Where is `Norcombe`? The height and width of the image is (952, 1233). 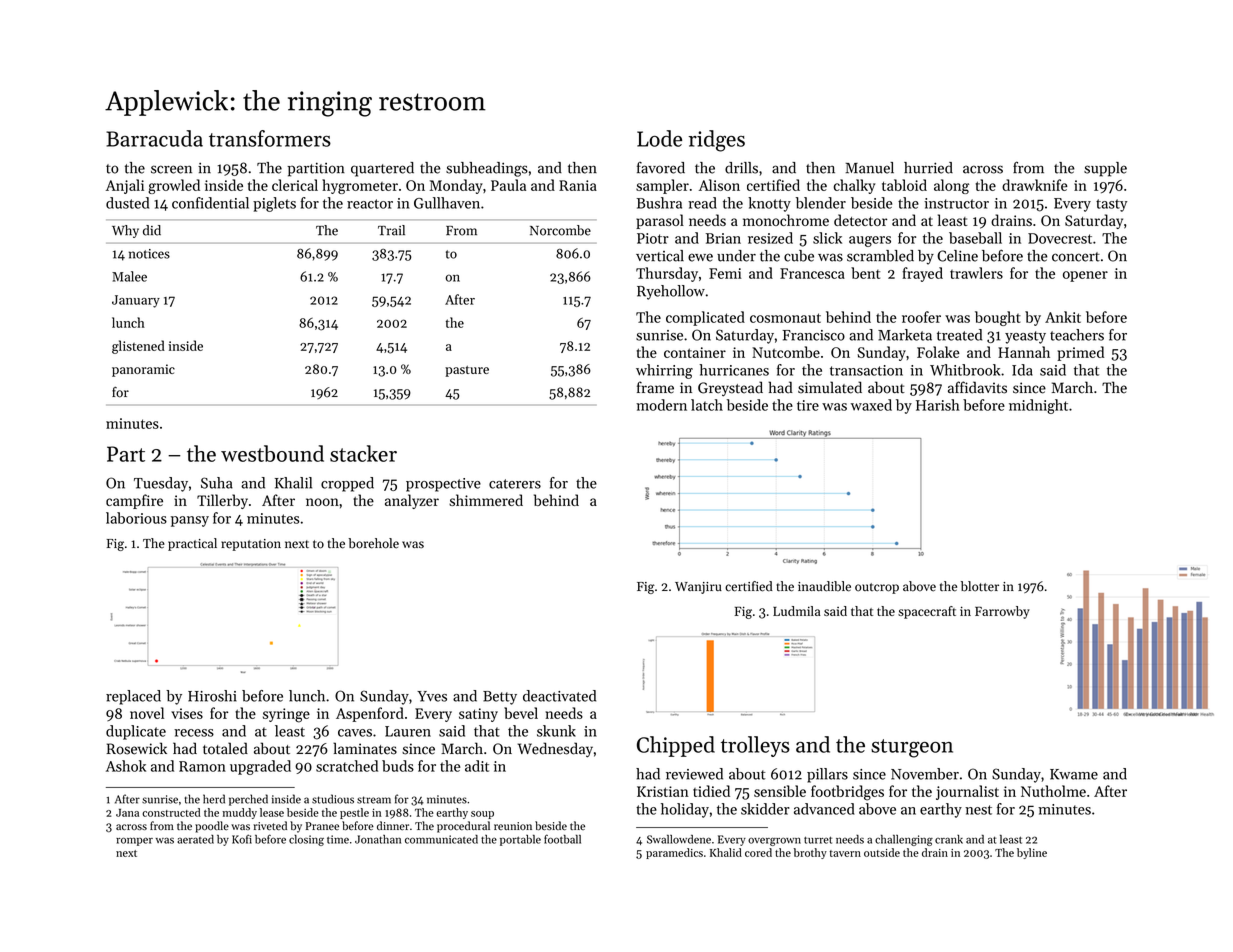 Norcombe is located at coordinates (560, 230).
